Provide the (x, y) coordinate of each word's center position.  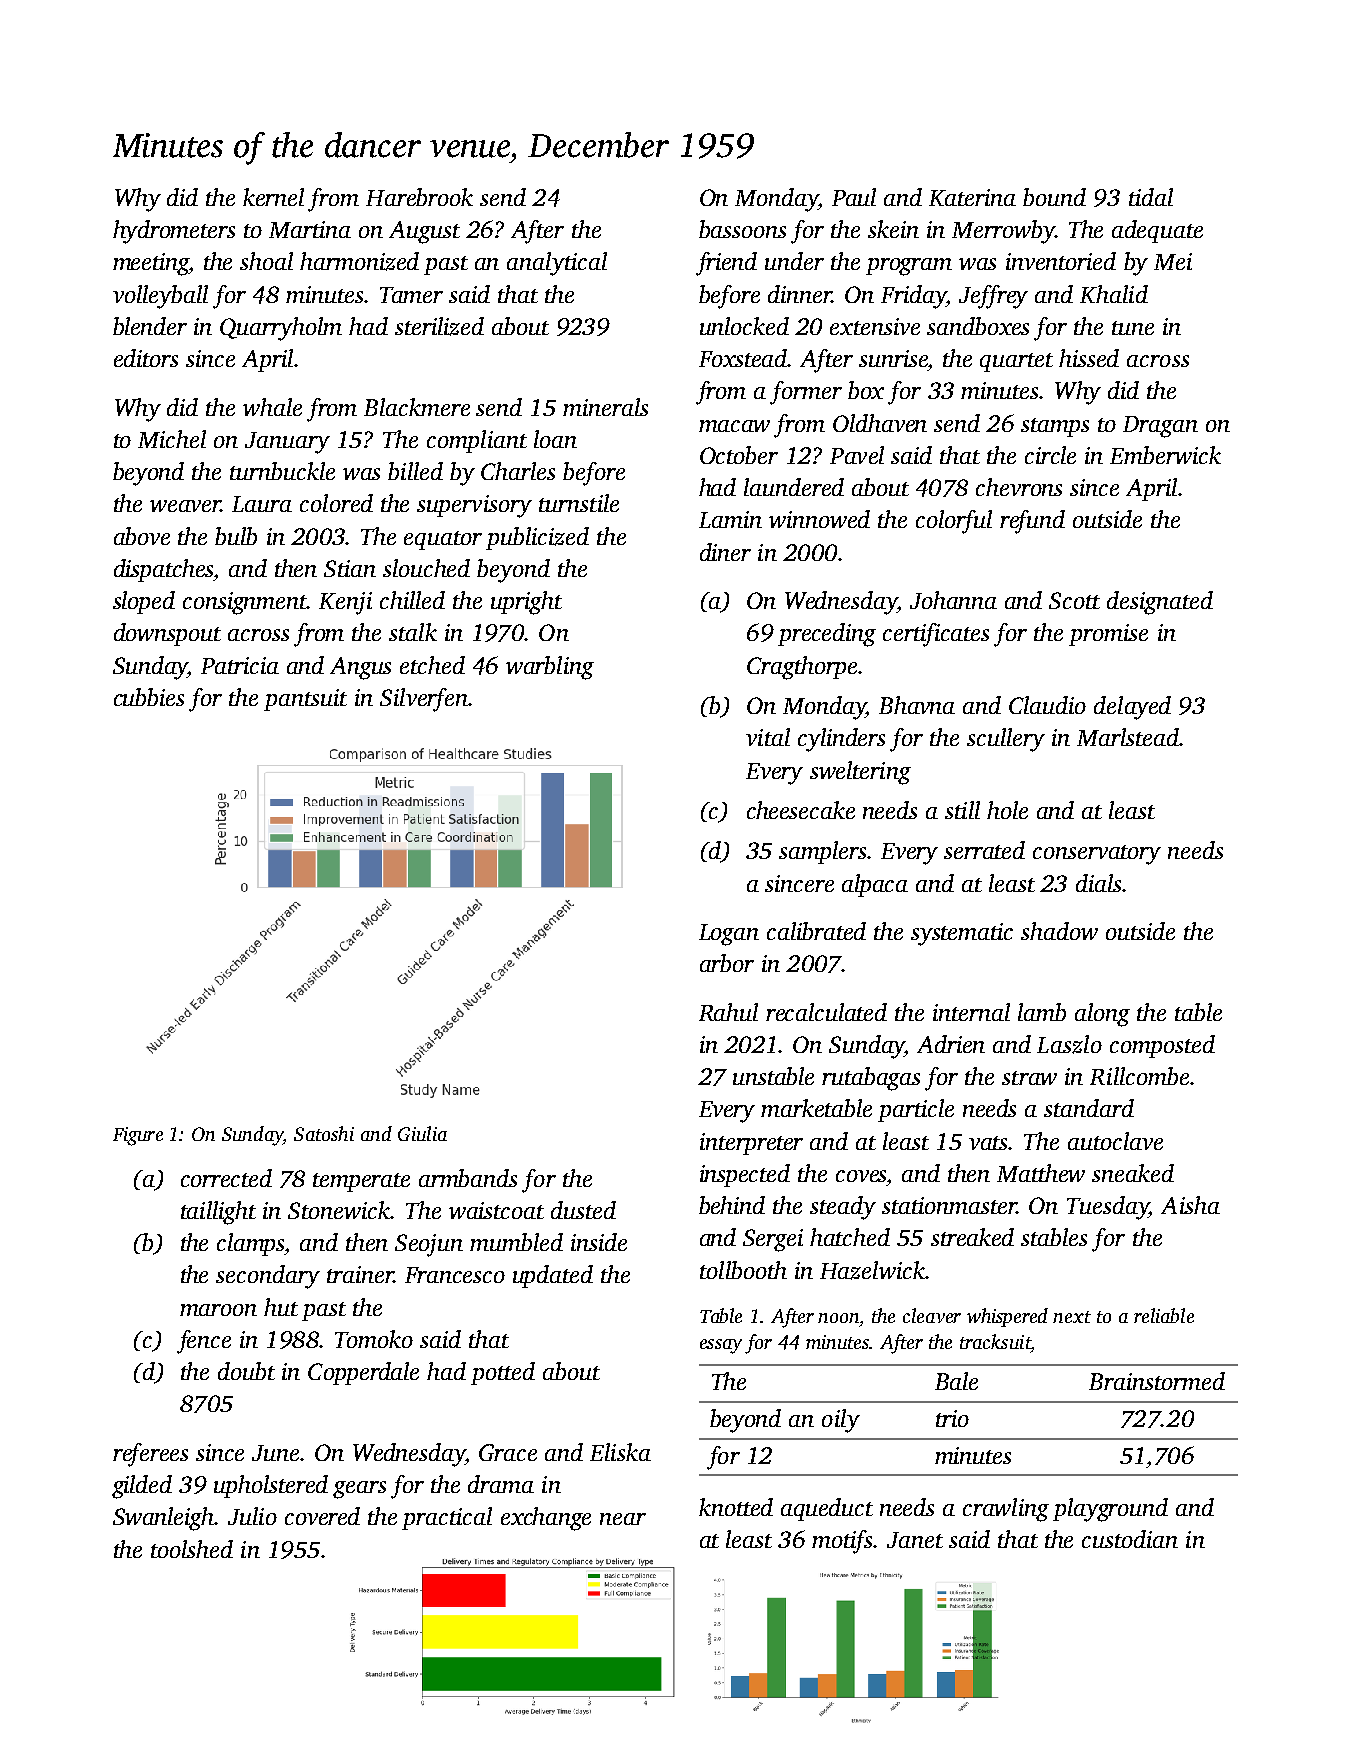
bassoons (742, 229)
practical (447, 1518)
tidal (1151, 197)
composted (1162, 1046)
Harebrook (419, 197)
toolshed (192, 1549)
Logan (729, 935)
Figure (138, 1136)
